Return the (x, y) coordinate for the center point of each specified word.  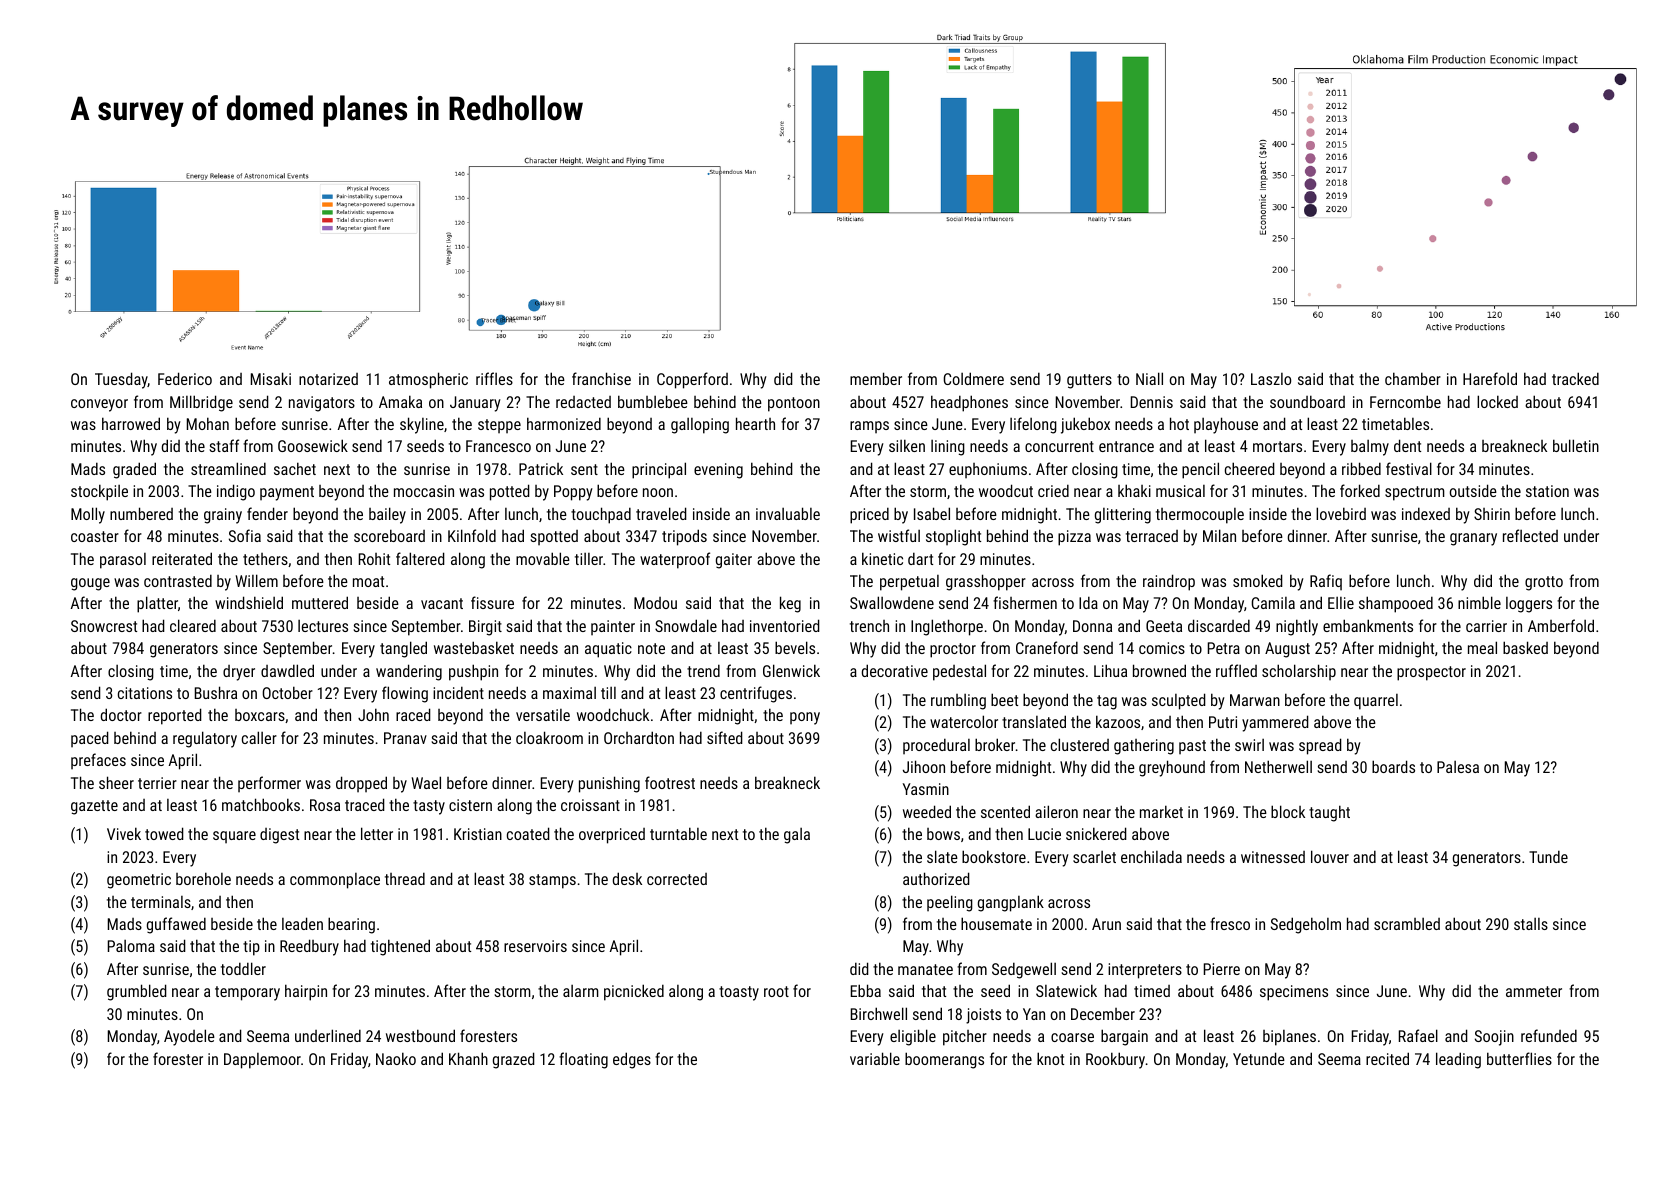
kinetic (882, 558)
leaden (302, 923)
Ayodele (189, 1037)
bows (943, 834)
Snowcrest (104, 626)
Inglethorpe (947, 627)
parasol (123, 561)
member (876, 378)
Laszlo (1271, 379)
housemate (996, 923)
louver (1330, 856)
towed (164, 833)
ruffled (1236, 670)
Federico (185, 378)
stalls (1531, 924)
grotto (1544, 583)
